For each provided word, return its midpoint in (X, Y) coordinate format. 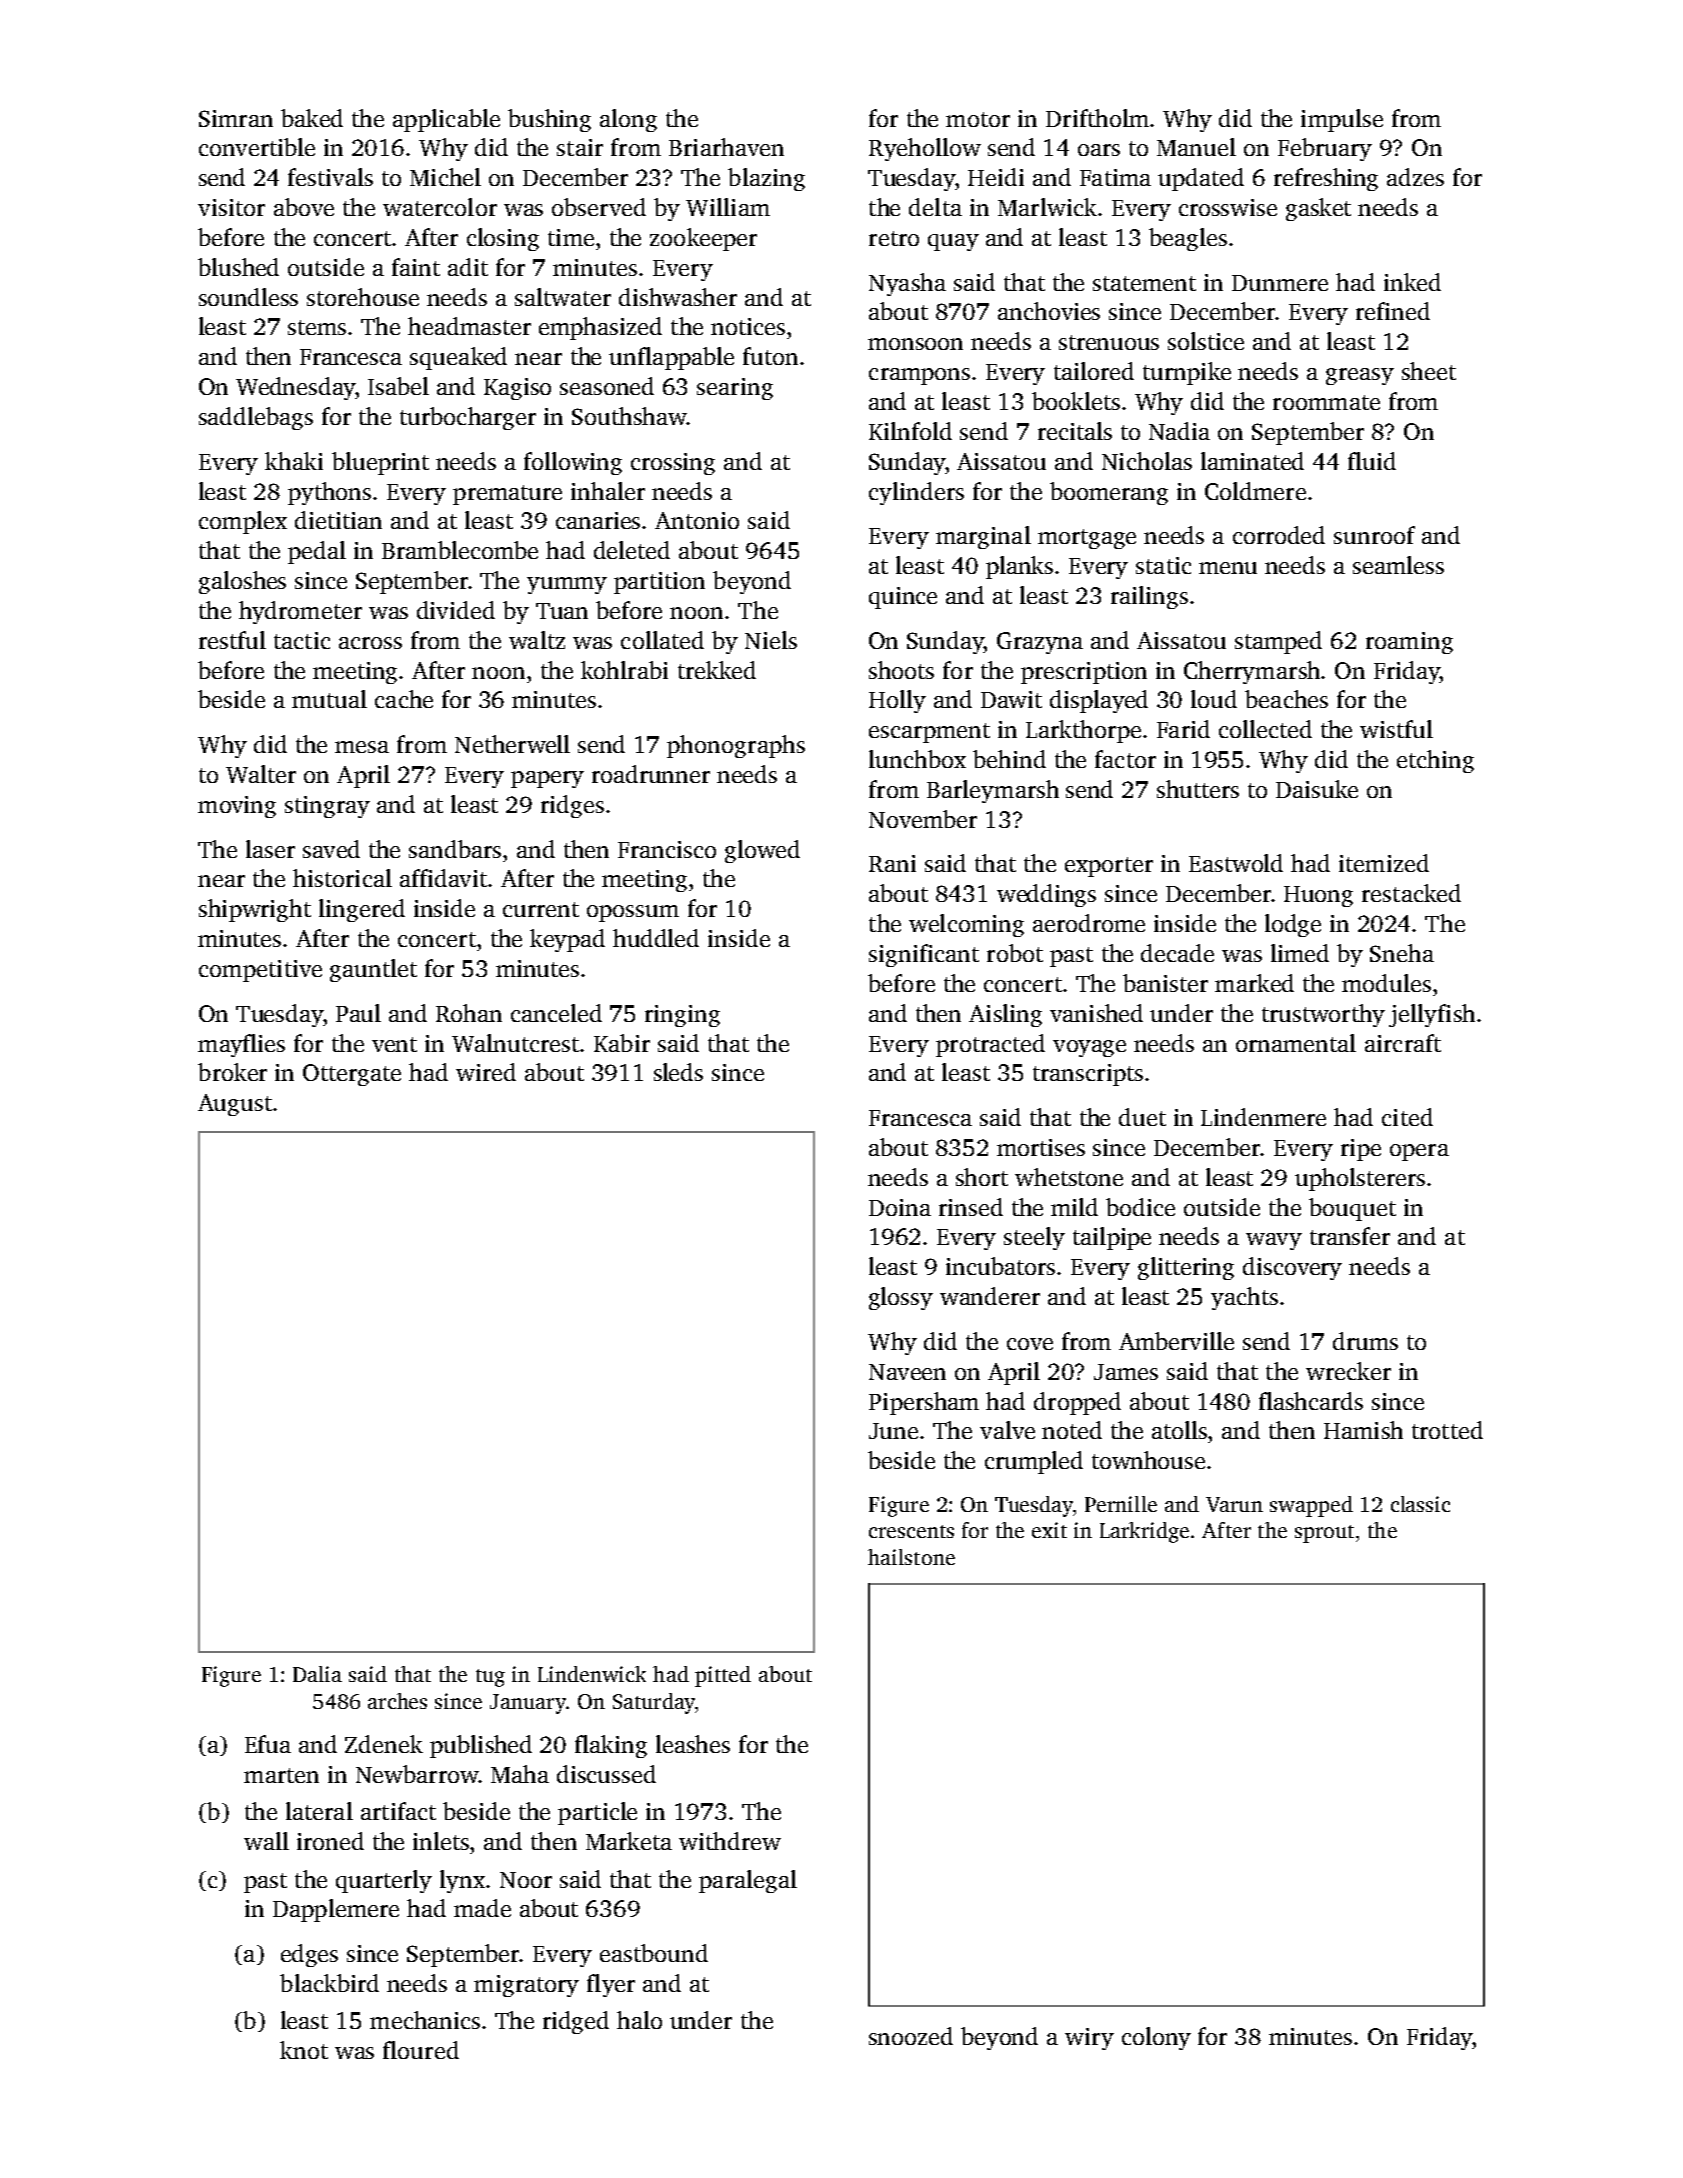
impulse (1342, 120)
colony (1156, 2038)
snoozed (911, 2036)
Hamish (1363, 1430)
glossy (901, 1298)
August (235, 1105)
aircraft (1403, 1043)
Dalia (317, 1674)
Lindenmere (1263, 1117)
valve (1007, 1430)
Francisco (667, 849)
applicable (446, 120)
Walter (261, 774)
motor (978, 119)
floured (421, 2050)
